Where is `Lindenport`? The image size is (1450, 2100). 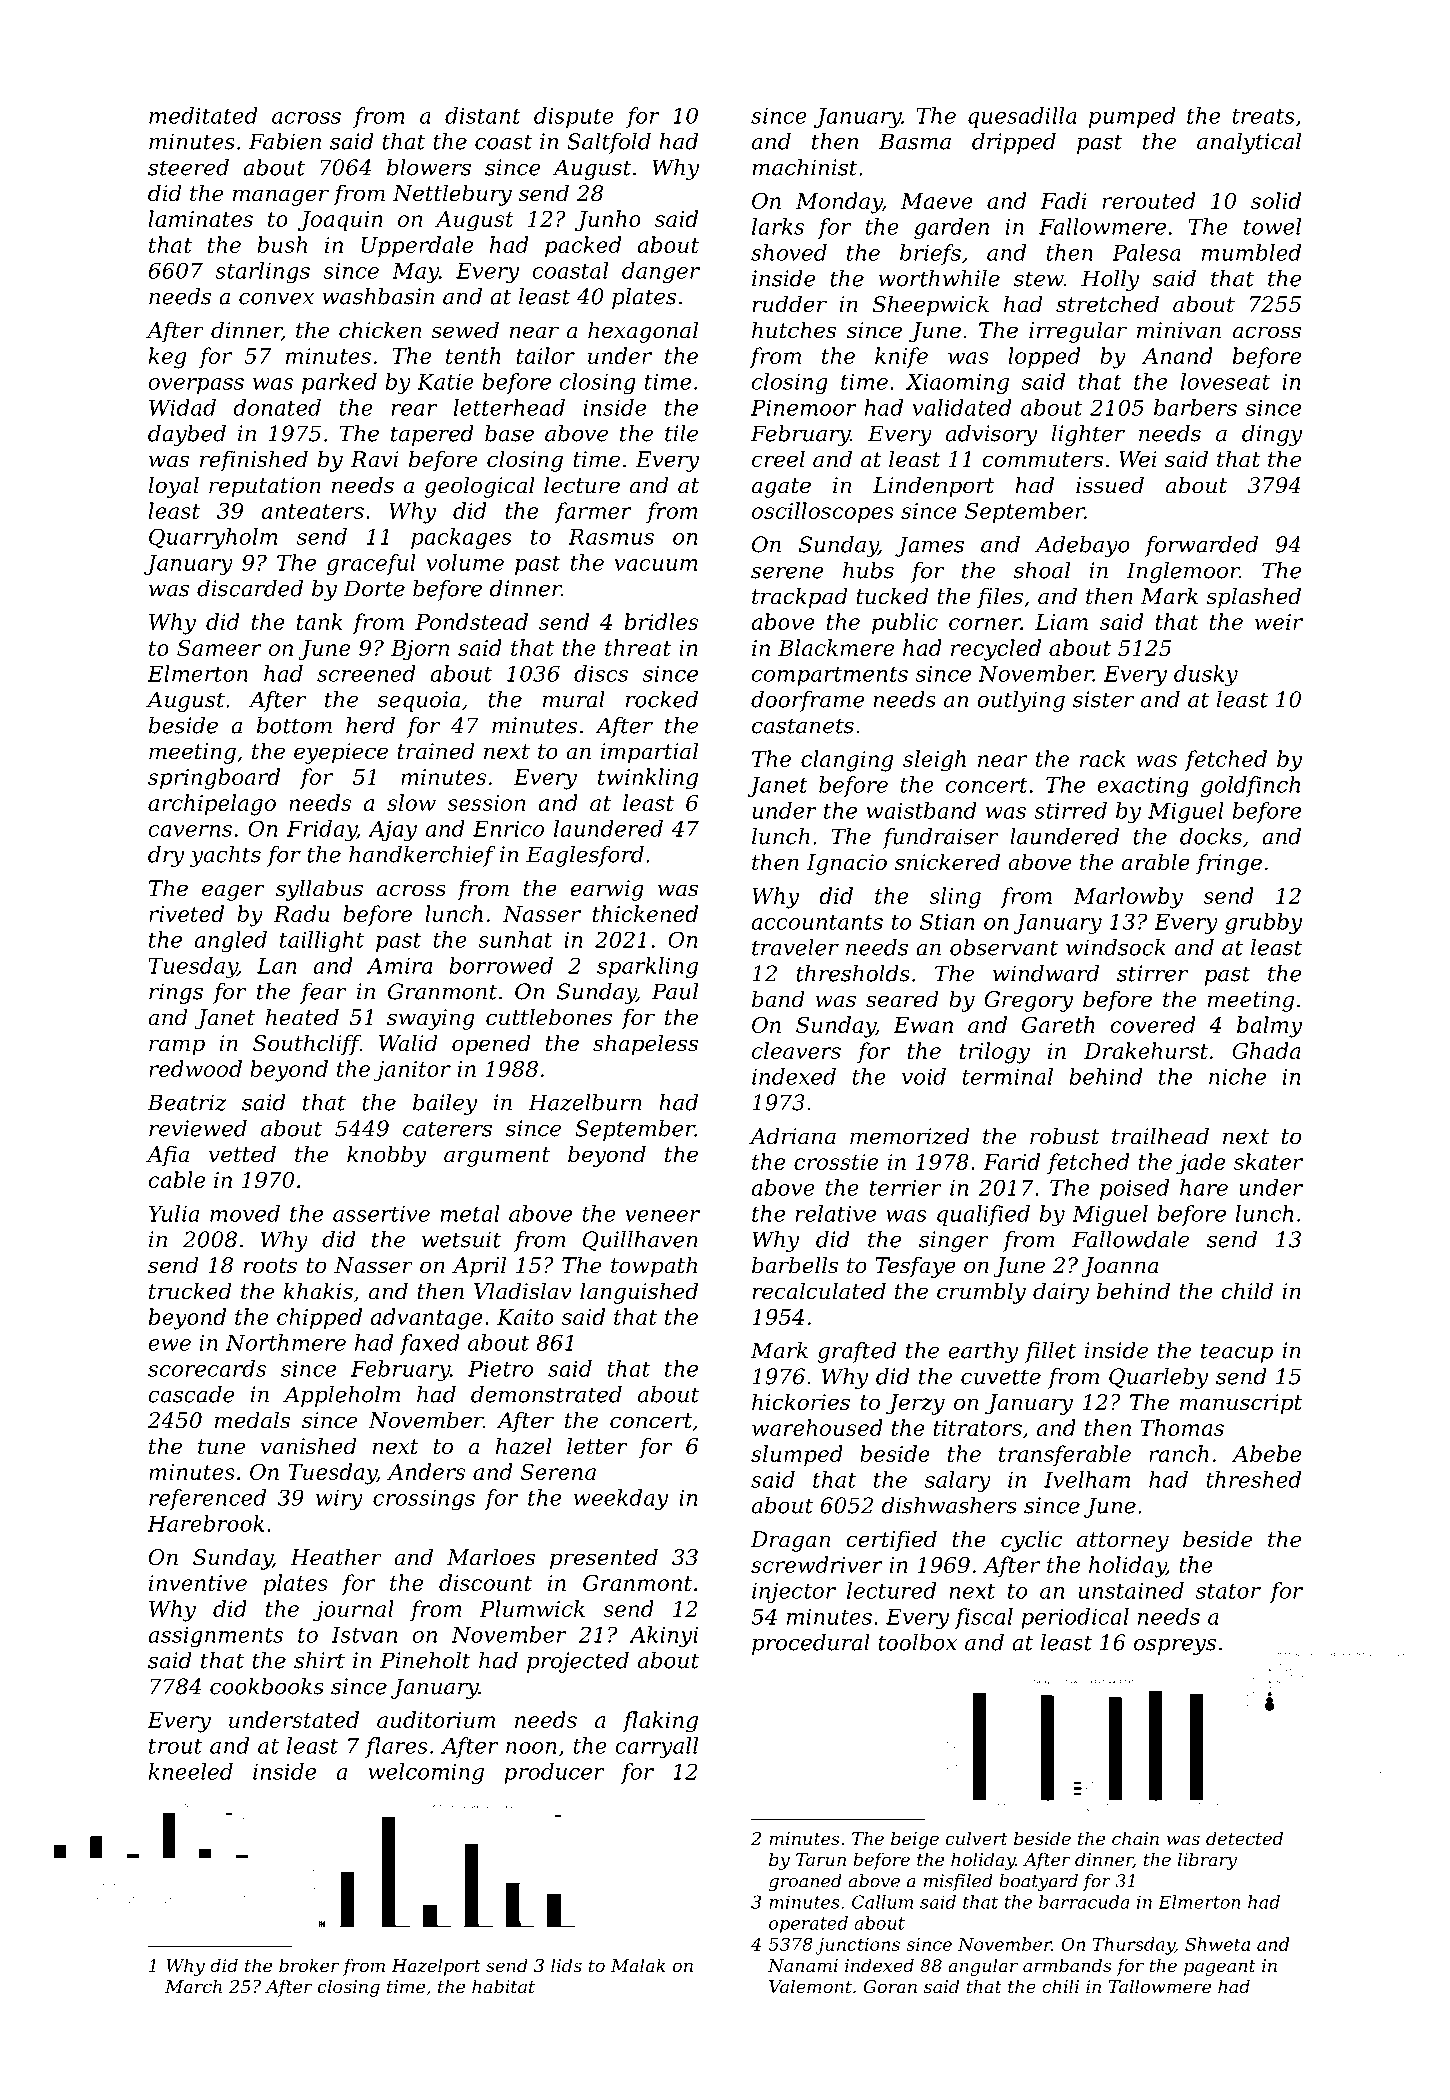
Lindenport is located at coordinates (933, 487).
